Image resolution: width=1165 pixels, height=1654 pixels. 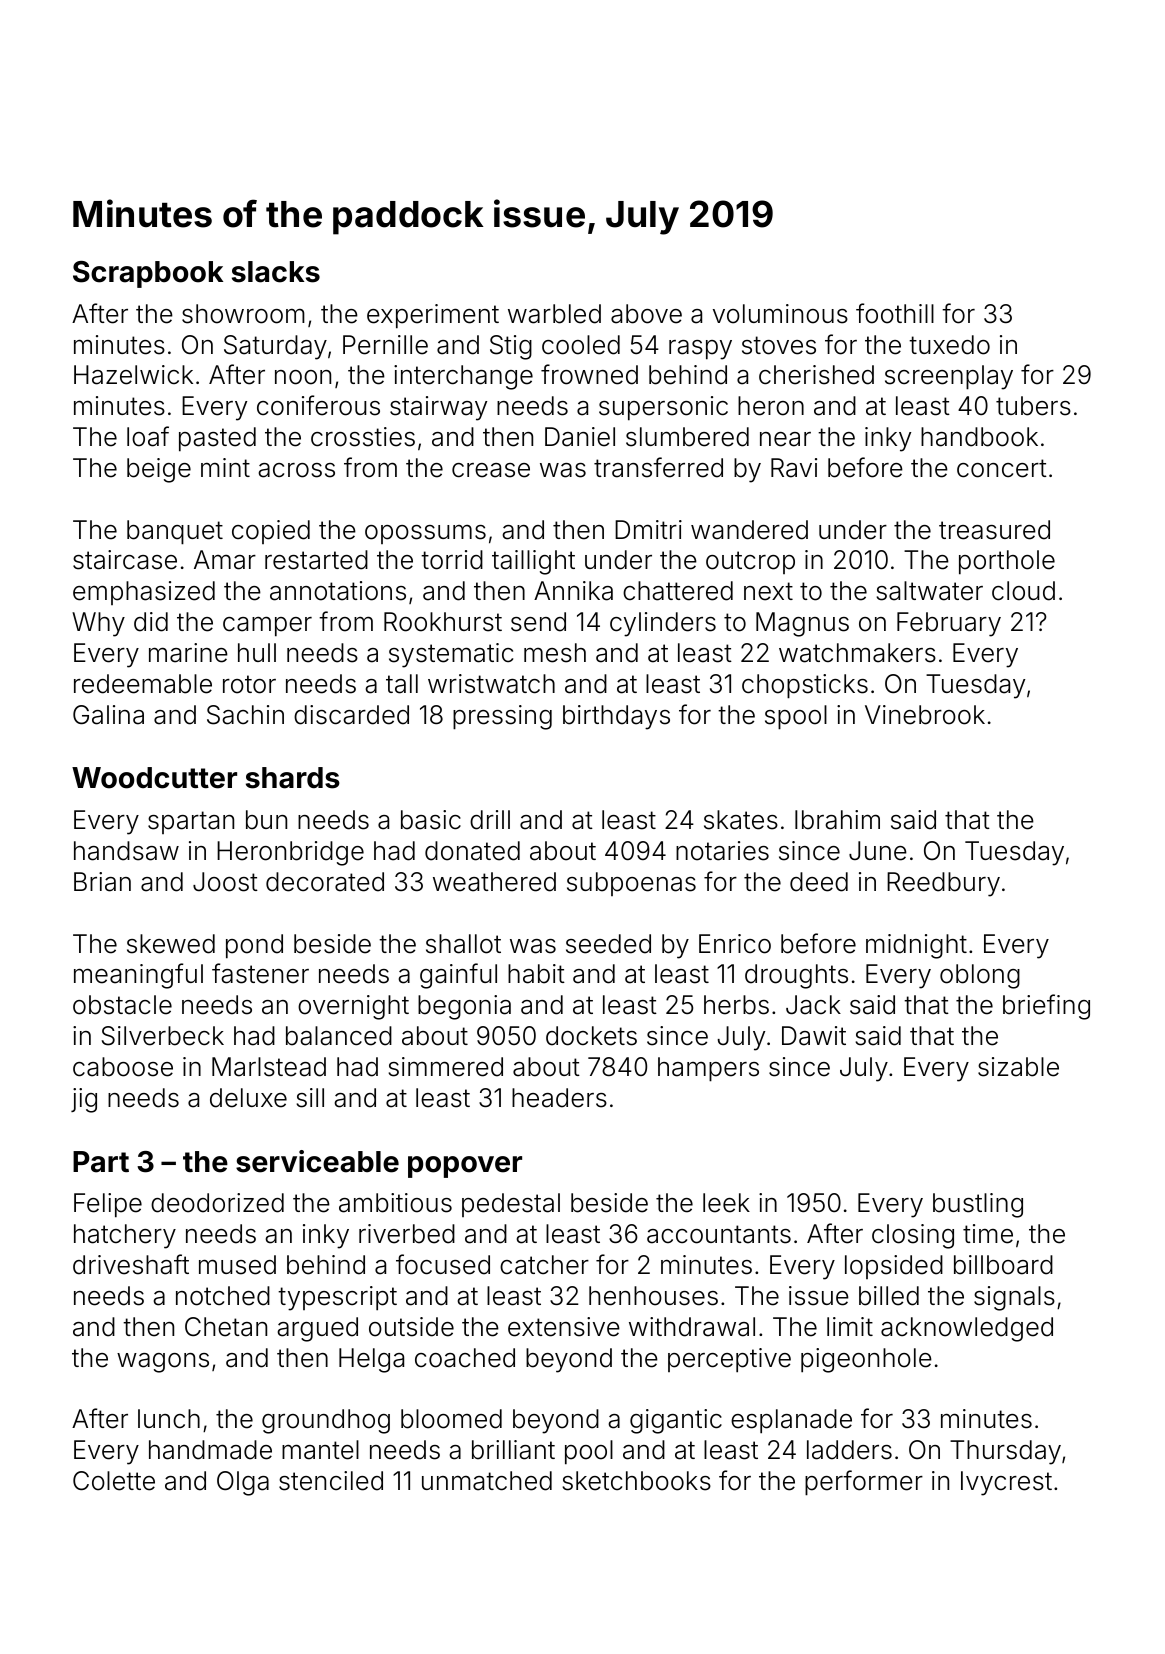 I want to click on accountants, so click(x=719, y=1234).
